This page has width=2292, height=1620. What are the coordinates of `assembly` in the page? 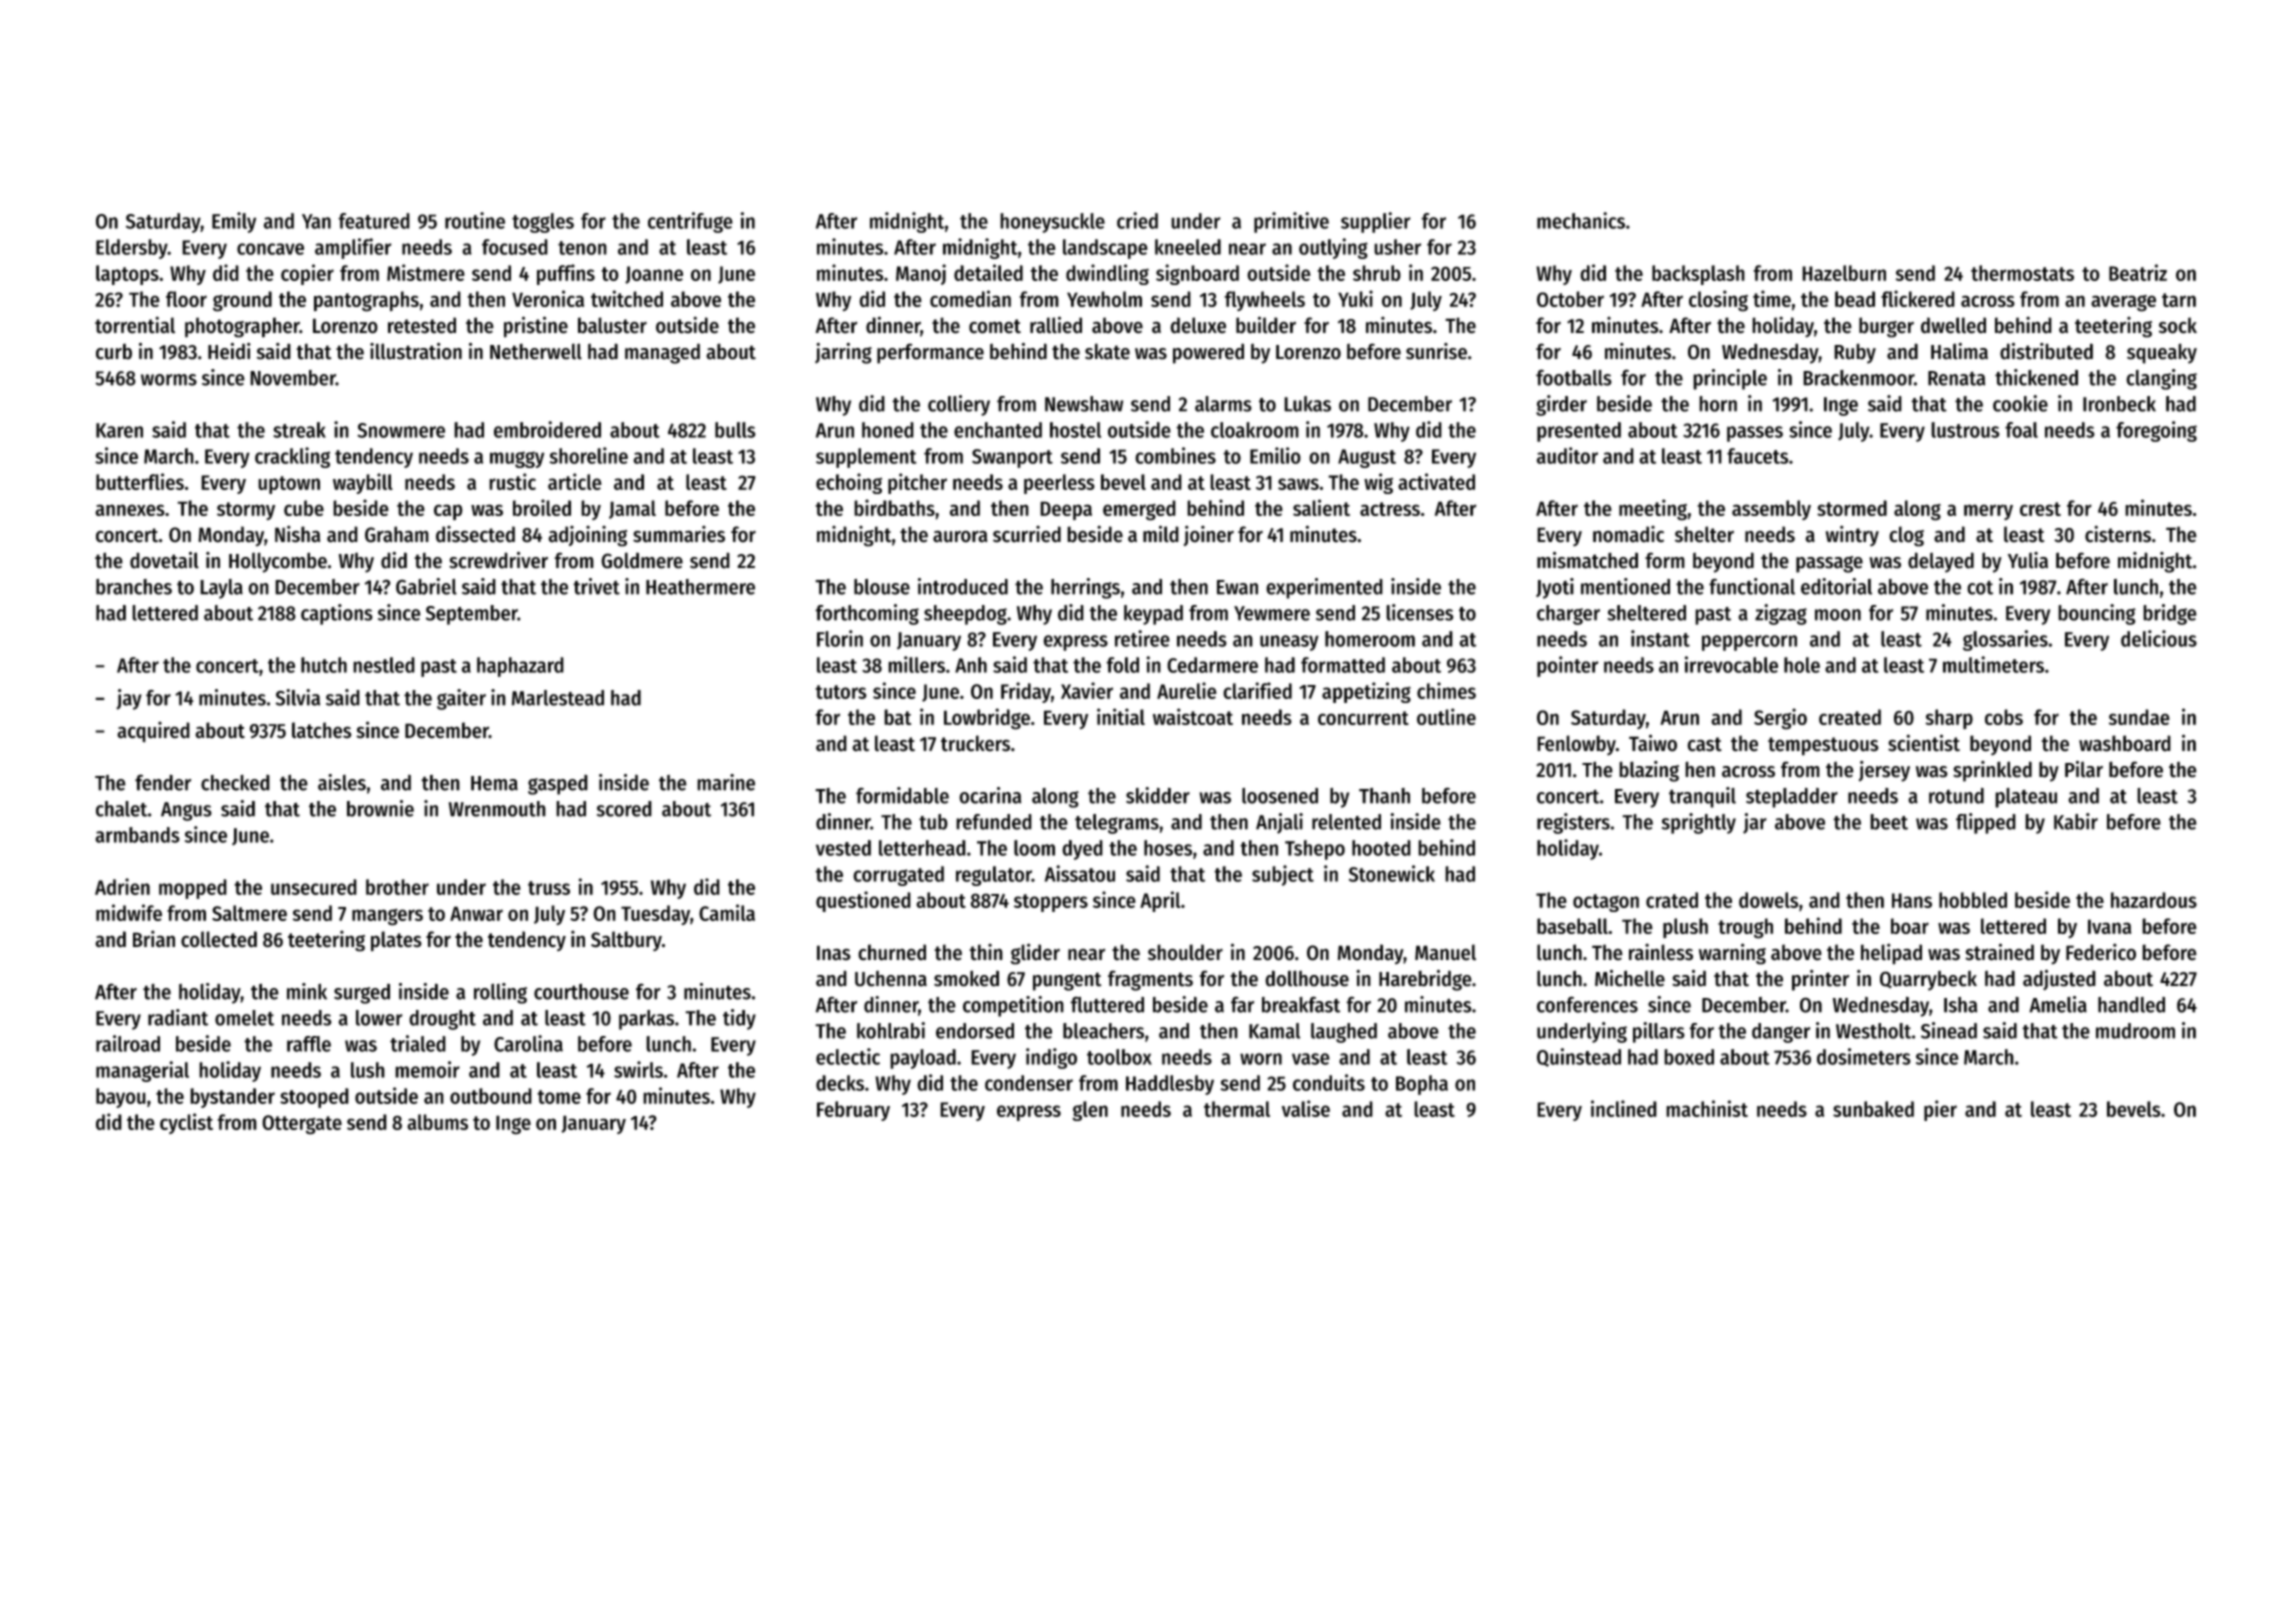 It's located at (1771, 510).
